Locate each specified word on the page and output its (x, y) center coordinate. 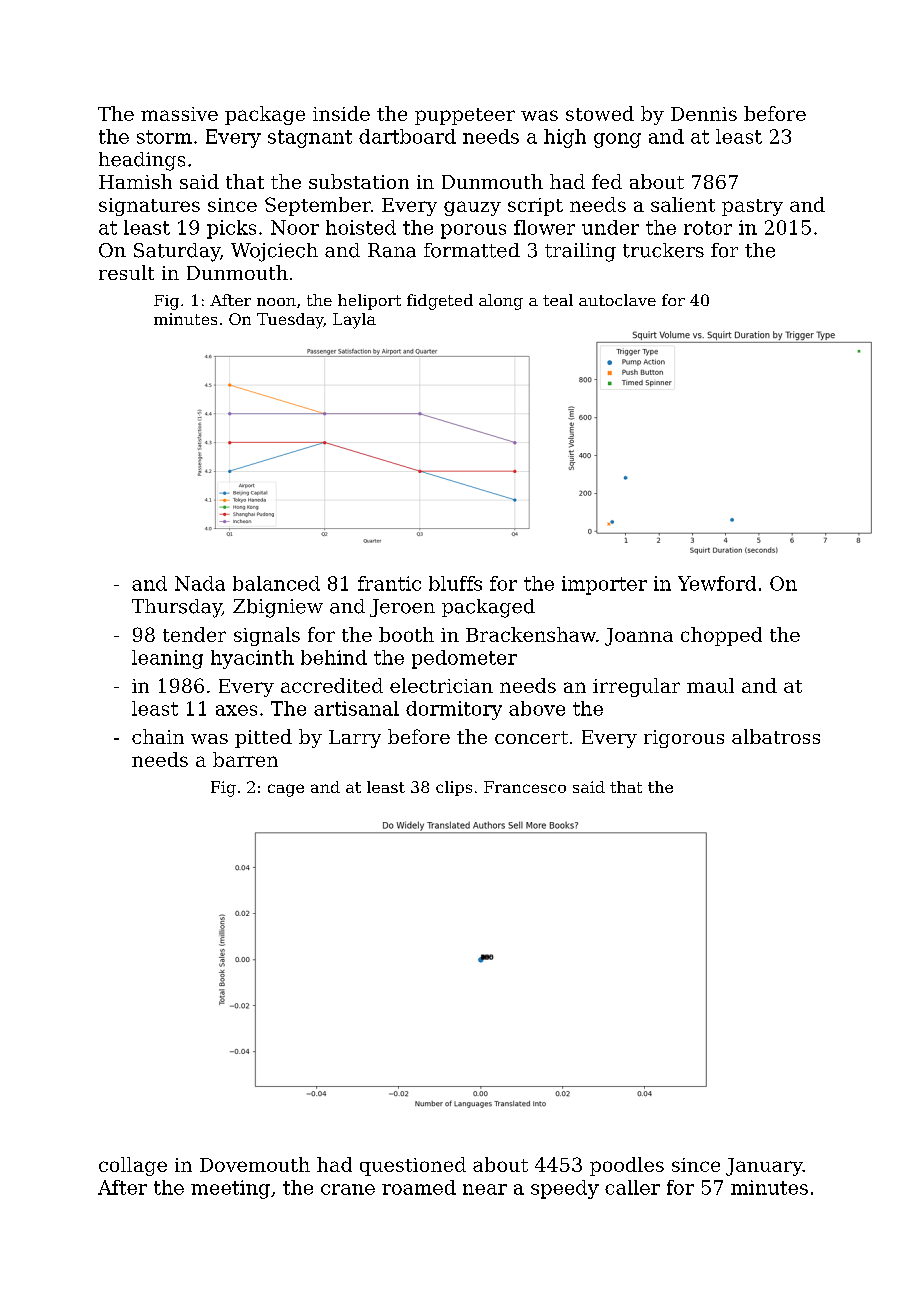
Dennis (704, 114)
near (485, 1189)
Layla (354, 321)
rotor (708, 228)
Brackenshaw (531, 634)
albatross (776, 736)
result (126, 272)
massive (179, 114)
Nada (200, 583)
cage (286, 790)
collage (133, 1166)
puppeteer (465, 116)
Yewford (717, 583)
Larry (355, 739)
